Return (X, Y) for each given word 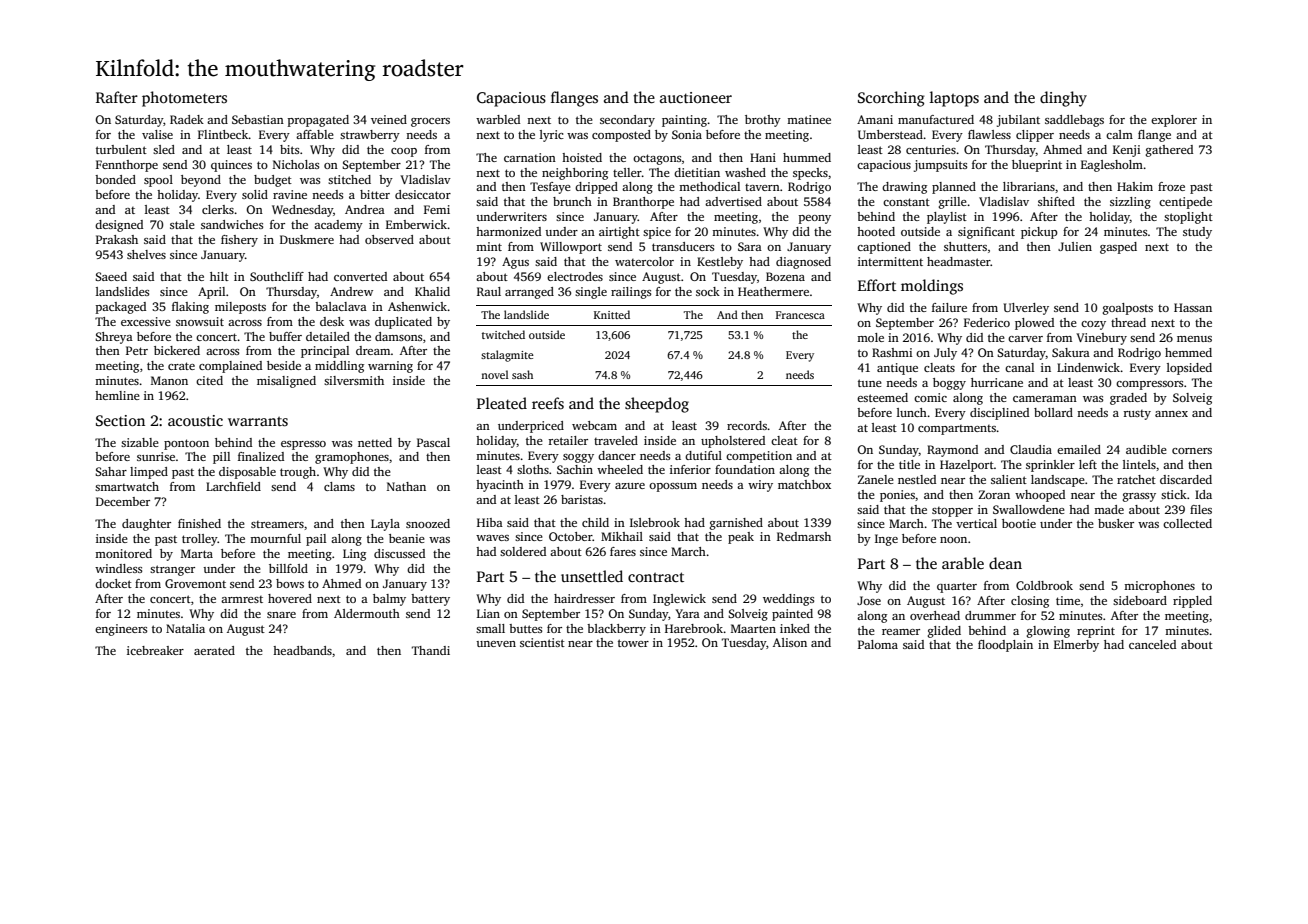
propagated (318, 121)
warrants (258, 421)
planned (954, 188)
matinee (809, 119)
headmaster (959, 261)
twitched (503, 334)
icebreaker (155, 650)
